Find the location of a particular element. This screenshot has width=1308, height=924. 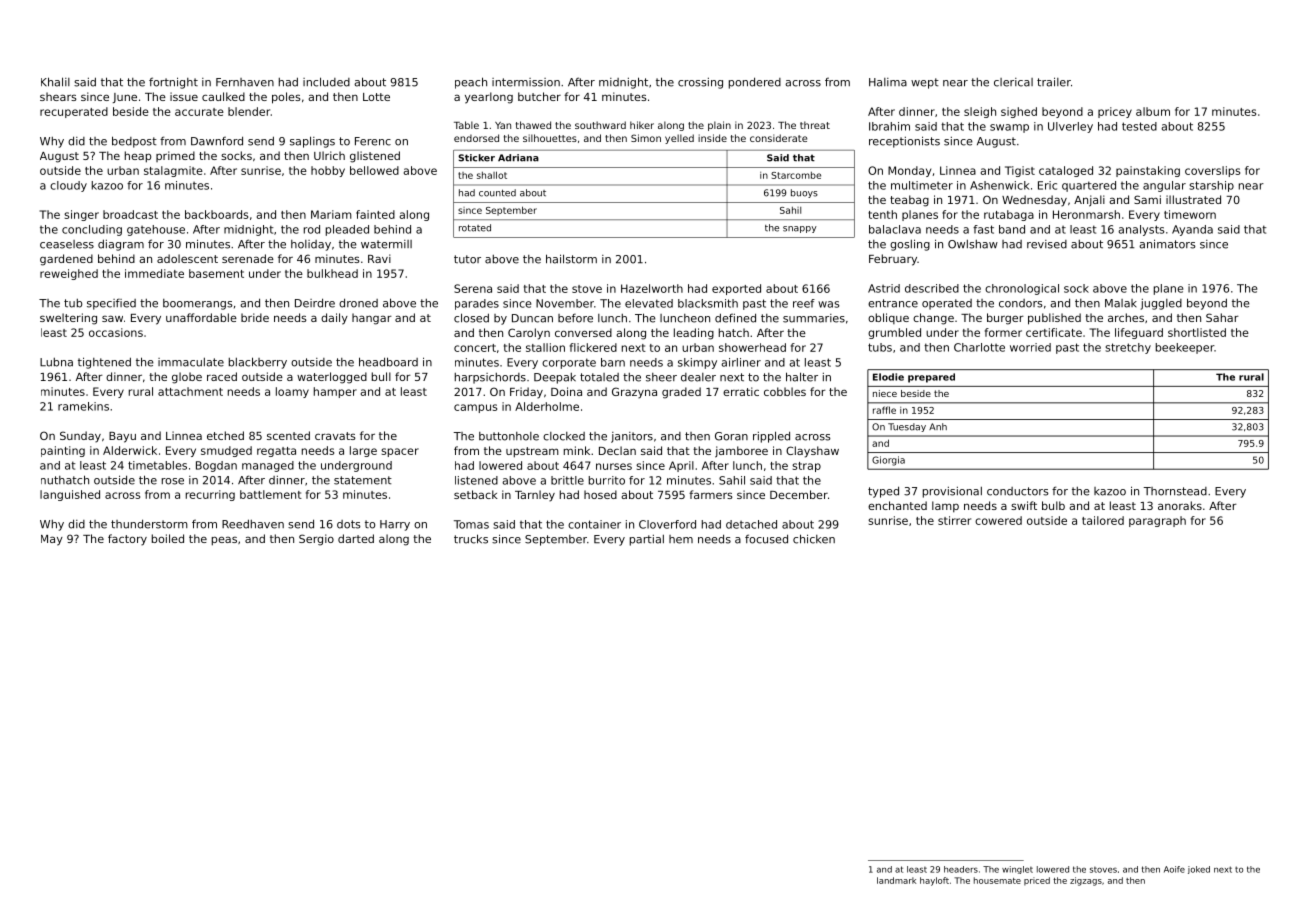

headers is located at coordinates (961, 869).
